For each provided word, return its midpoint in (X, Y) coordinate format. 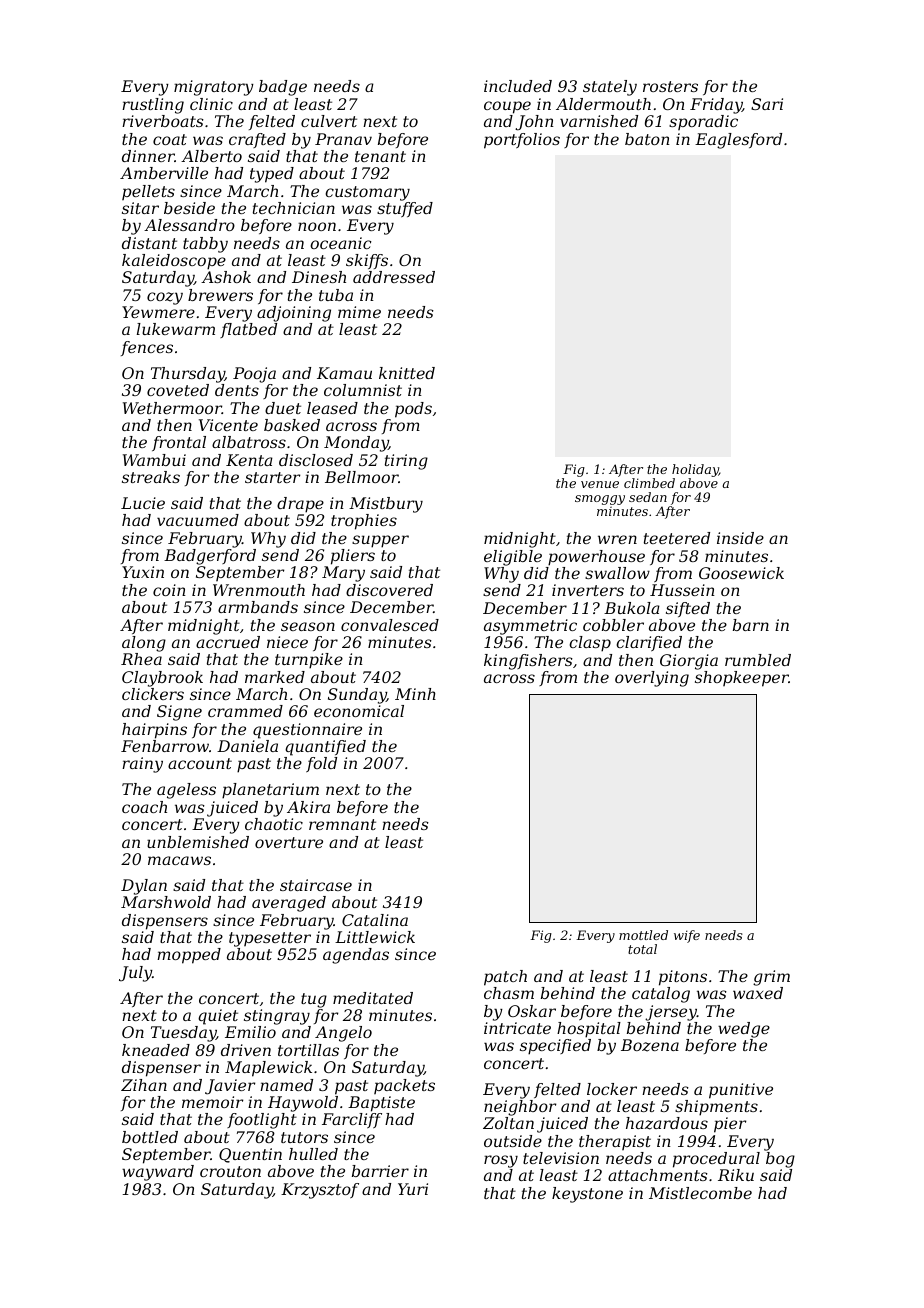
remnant (342, 824)
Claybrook (162, 679)
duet (283, 408)
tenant (380, 156)
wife (687, 936)
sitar (140, 208)
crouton (230, 1171)
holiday (695, 470)
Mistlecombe (700, 1193)
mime (359, 312)
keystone (587, 1195)
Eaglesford (738, 141)
